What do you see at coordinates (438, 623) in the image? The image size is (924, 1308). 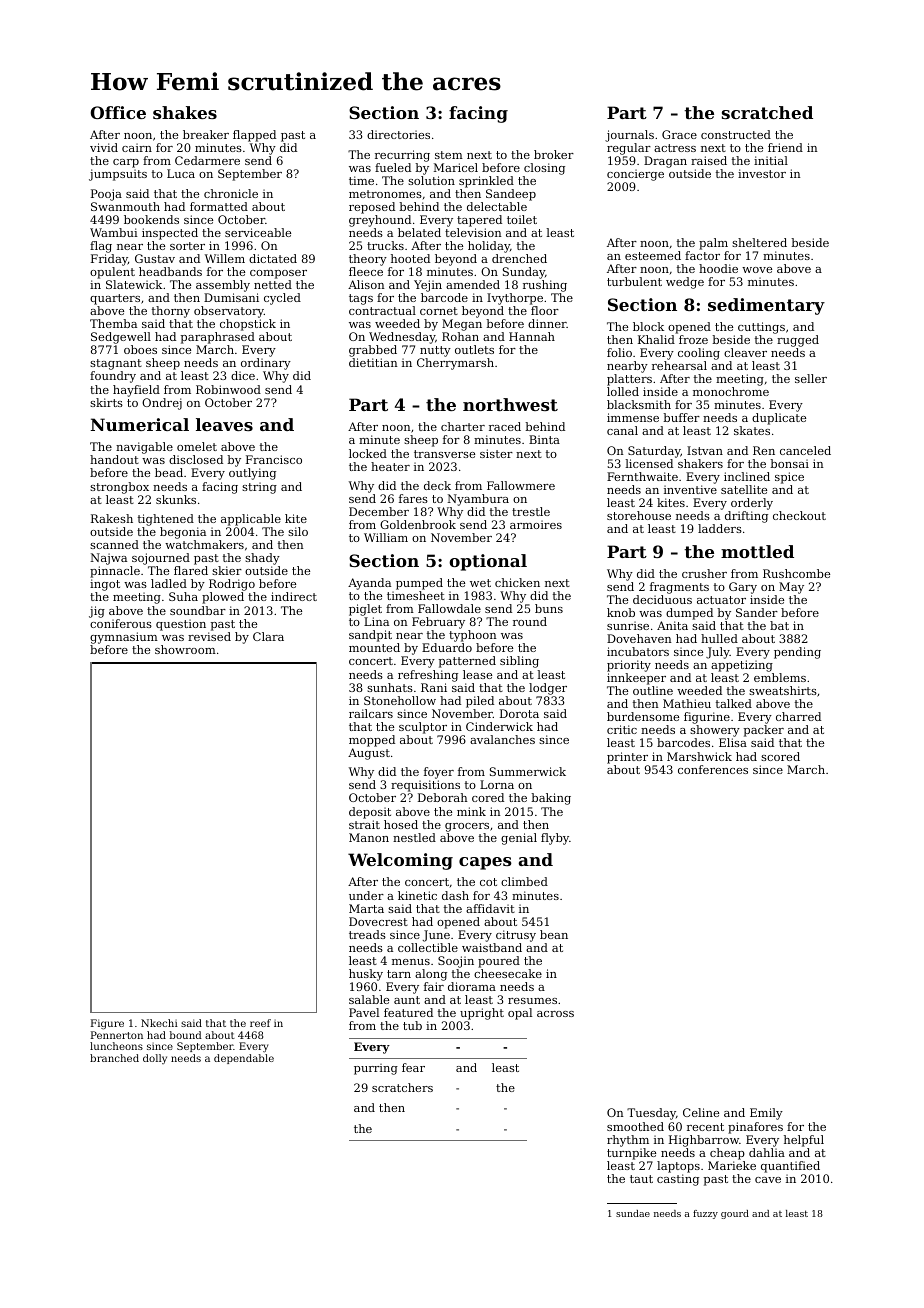 I see `February` at bounding box center [438, 623].
